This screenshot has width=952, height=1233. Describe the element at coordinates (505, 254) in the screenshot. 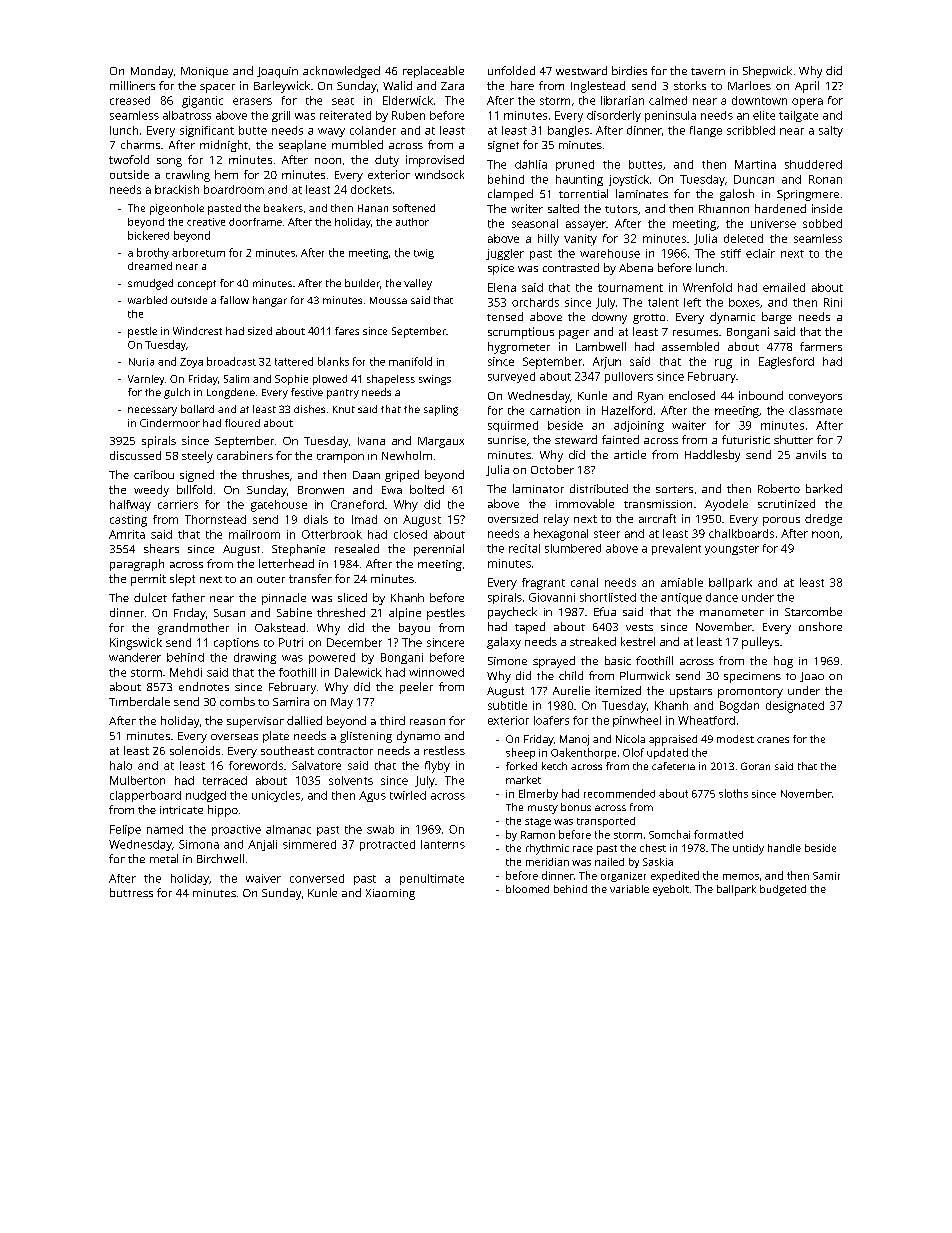

I see `juggler` at that location.
